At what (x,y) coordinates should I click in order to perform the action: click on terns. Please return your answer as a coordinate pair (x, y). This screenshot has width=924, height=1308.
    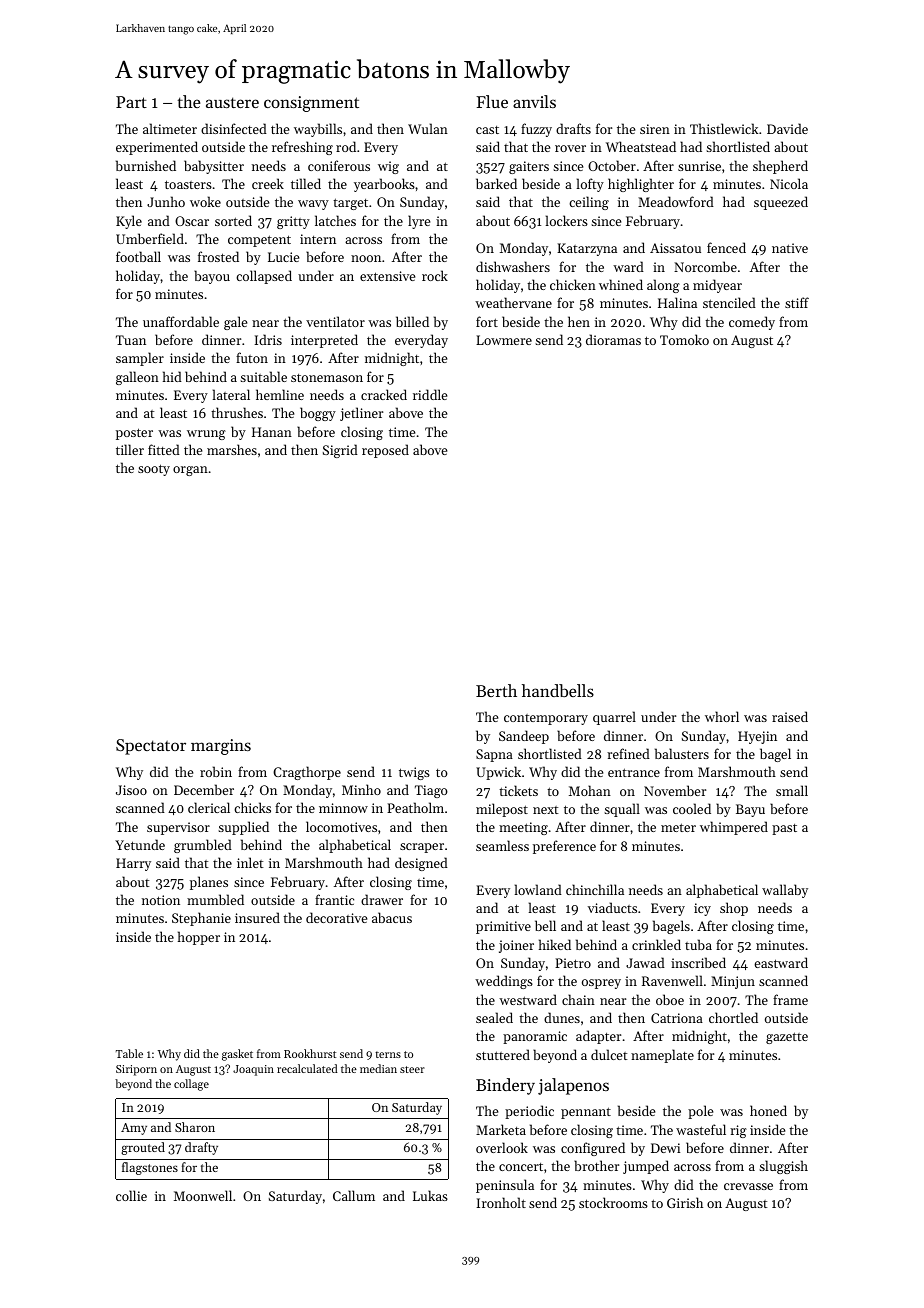
    Looking at the image, I should click on (388, 1054).
